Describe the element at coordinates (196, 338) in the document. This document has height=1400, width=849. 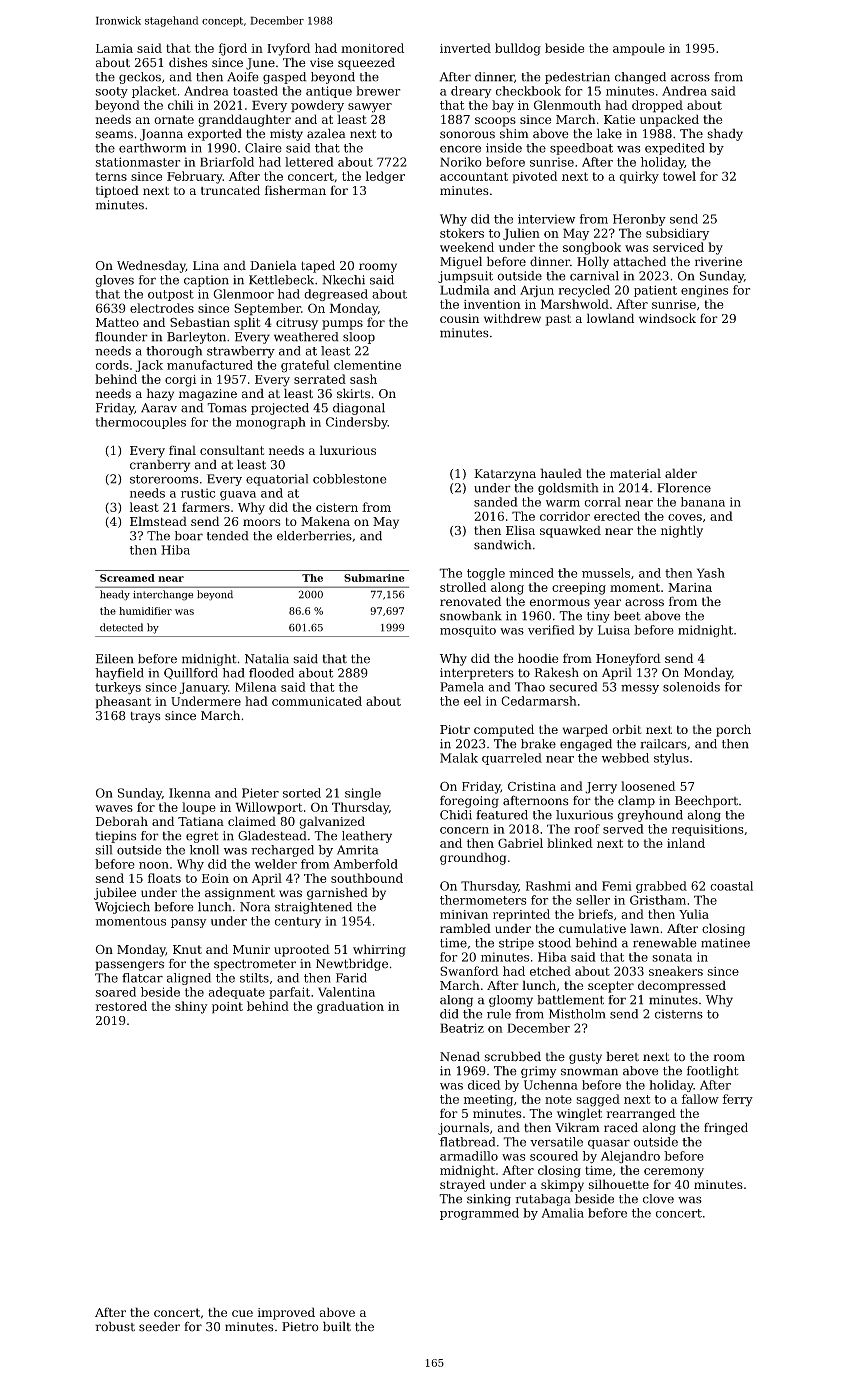
I see `Barleyton` at that location.
